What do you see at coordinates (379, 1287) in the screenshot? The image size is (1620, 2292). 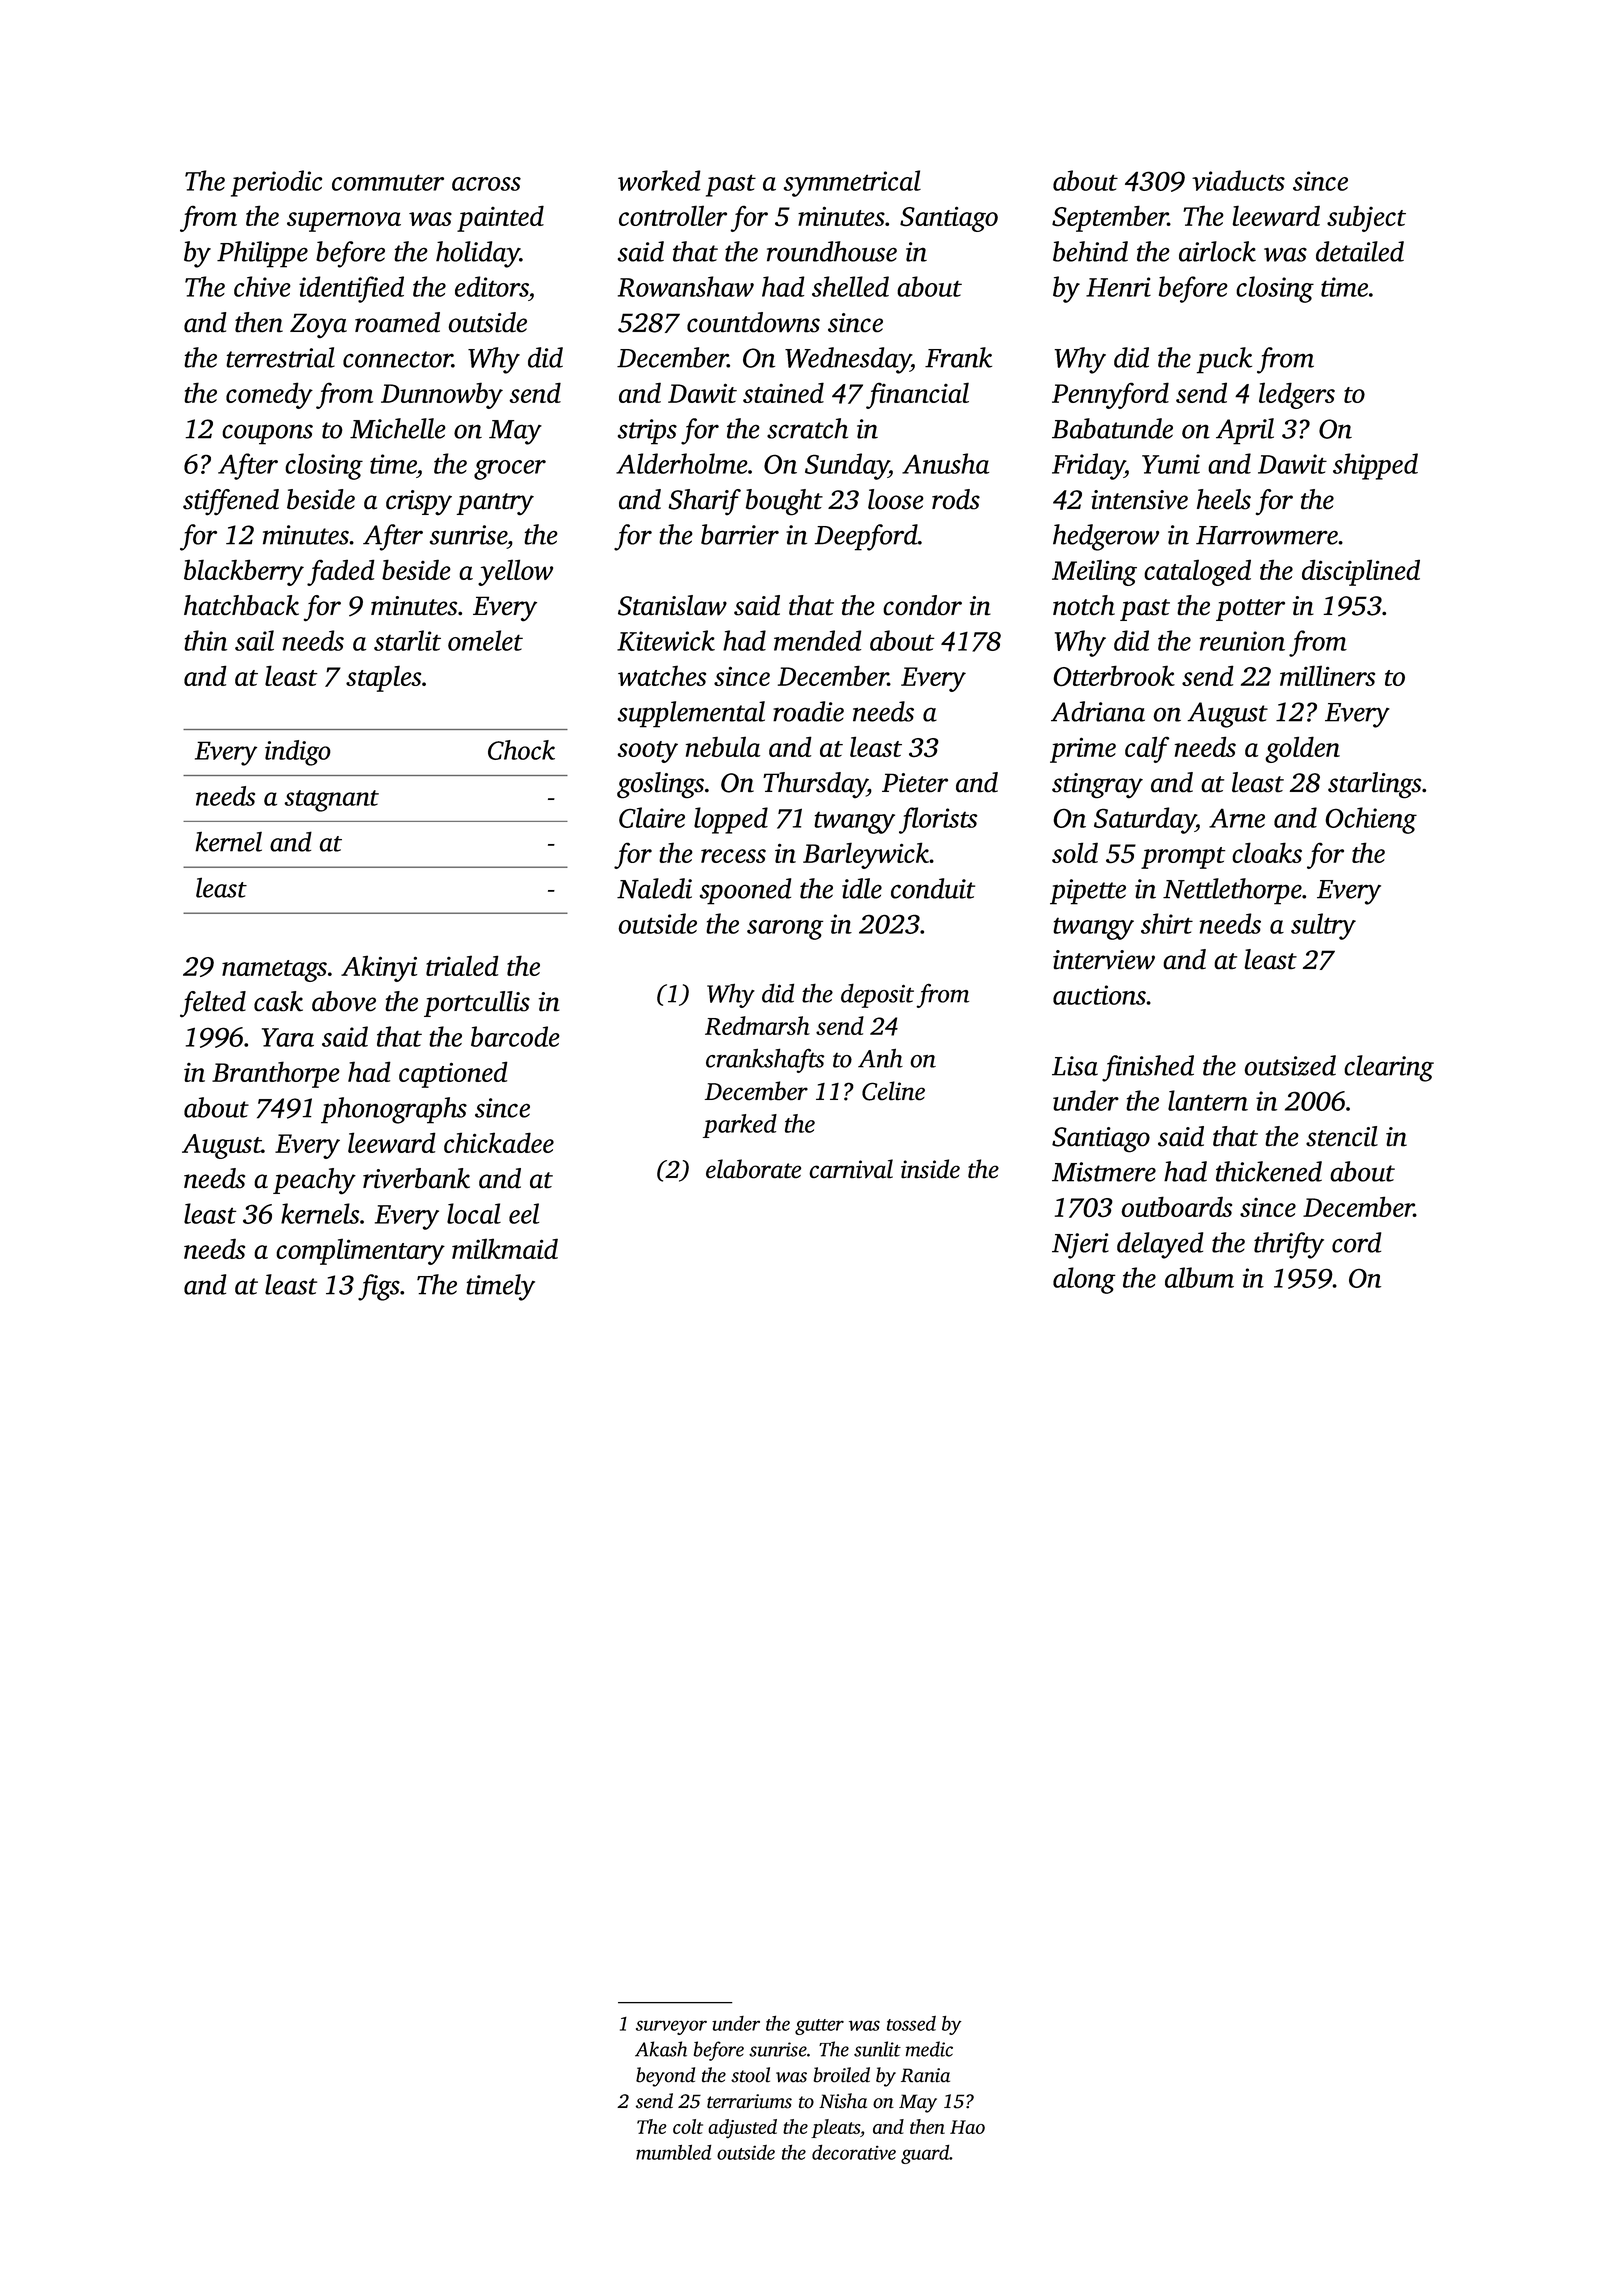 I see `figs` at bounding box center [379, 1287].
